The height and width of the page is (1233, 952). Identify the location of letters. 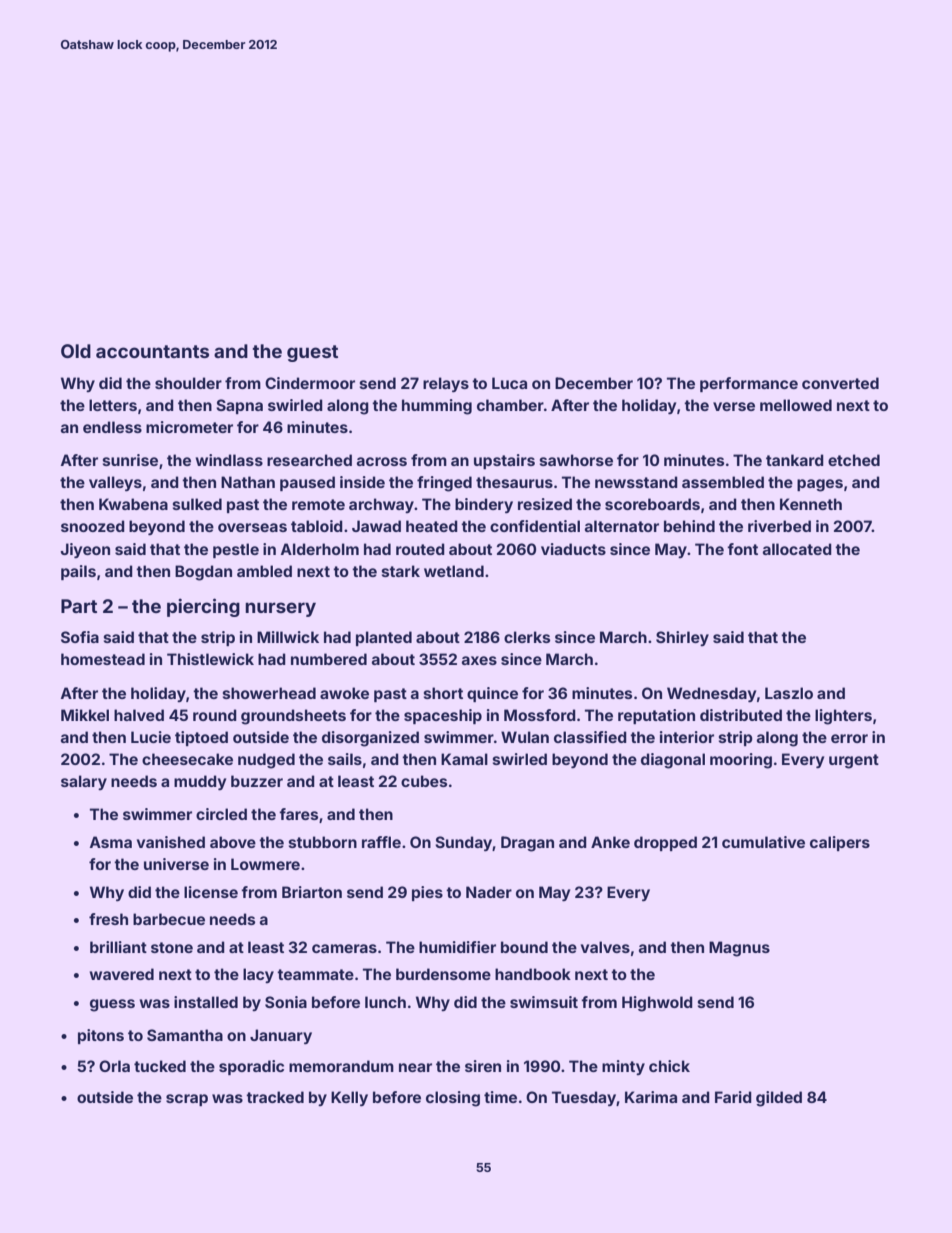
(113, 405).
